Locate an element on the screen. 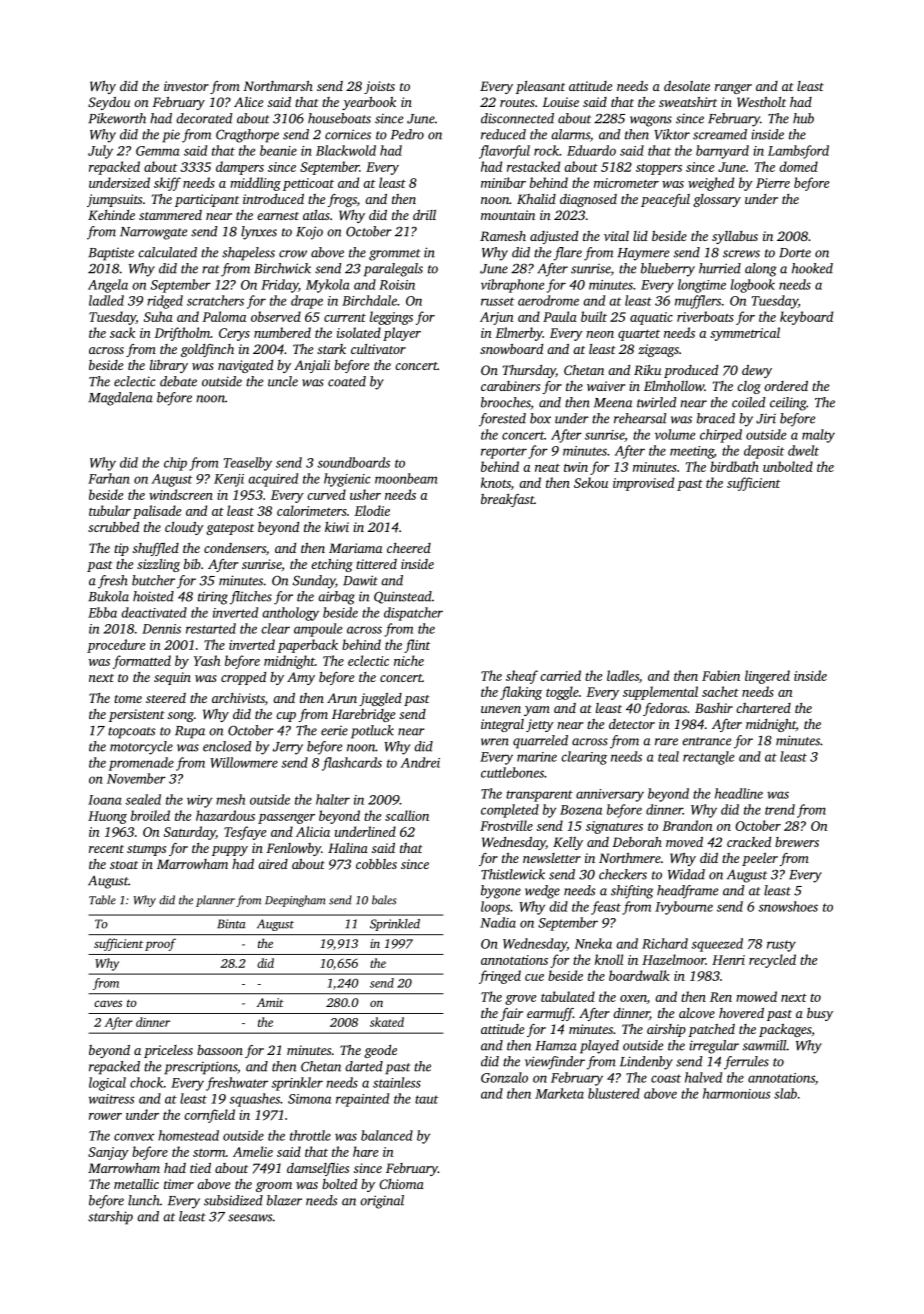 This screenshot has height=1314, width=924. sack is located at coordinates (122, 332).
